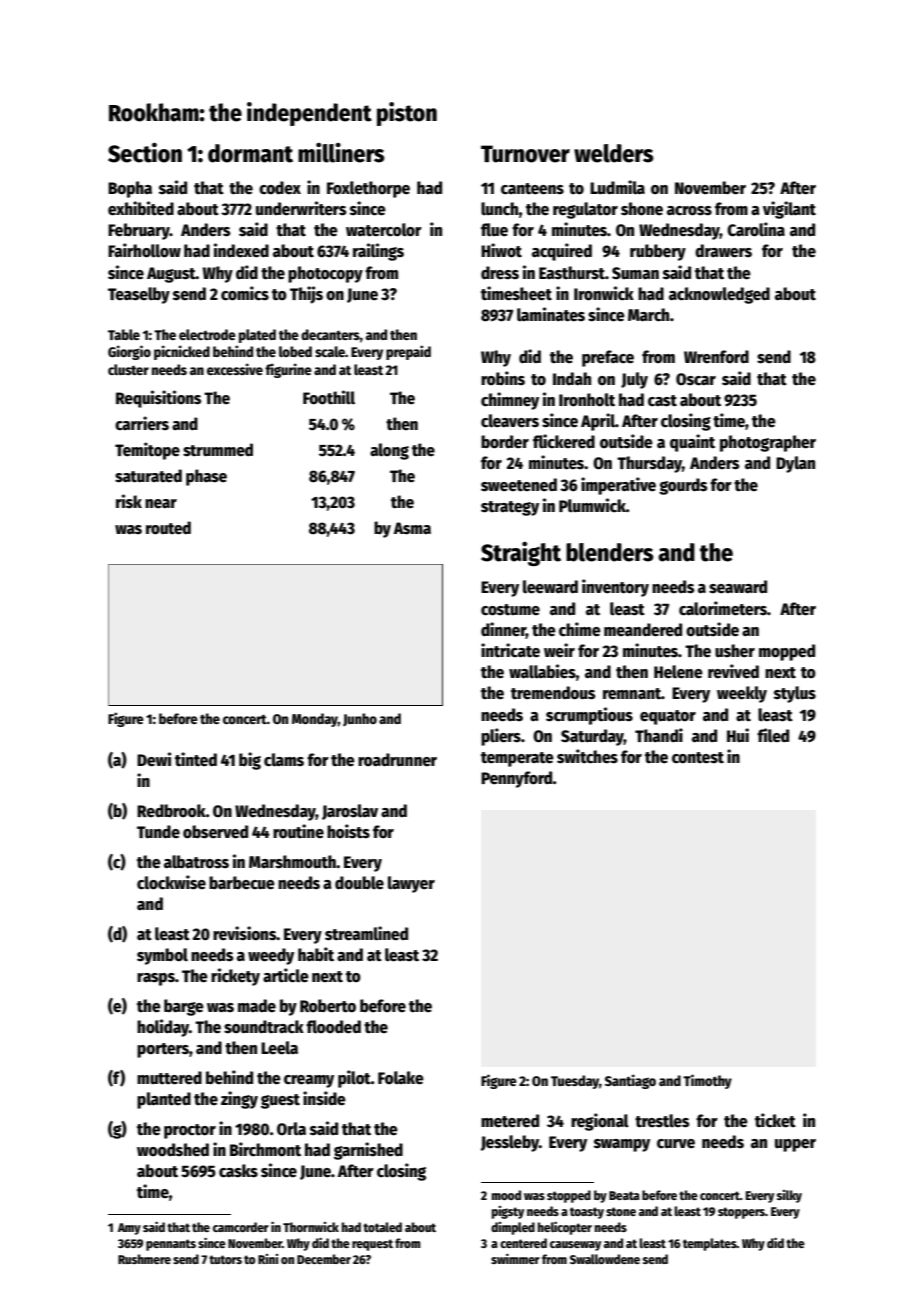  Describe the element at coordinates (250, 761) in the document. I see `big` at that location.
